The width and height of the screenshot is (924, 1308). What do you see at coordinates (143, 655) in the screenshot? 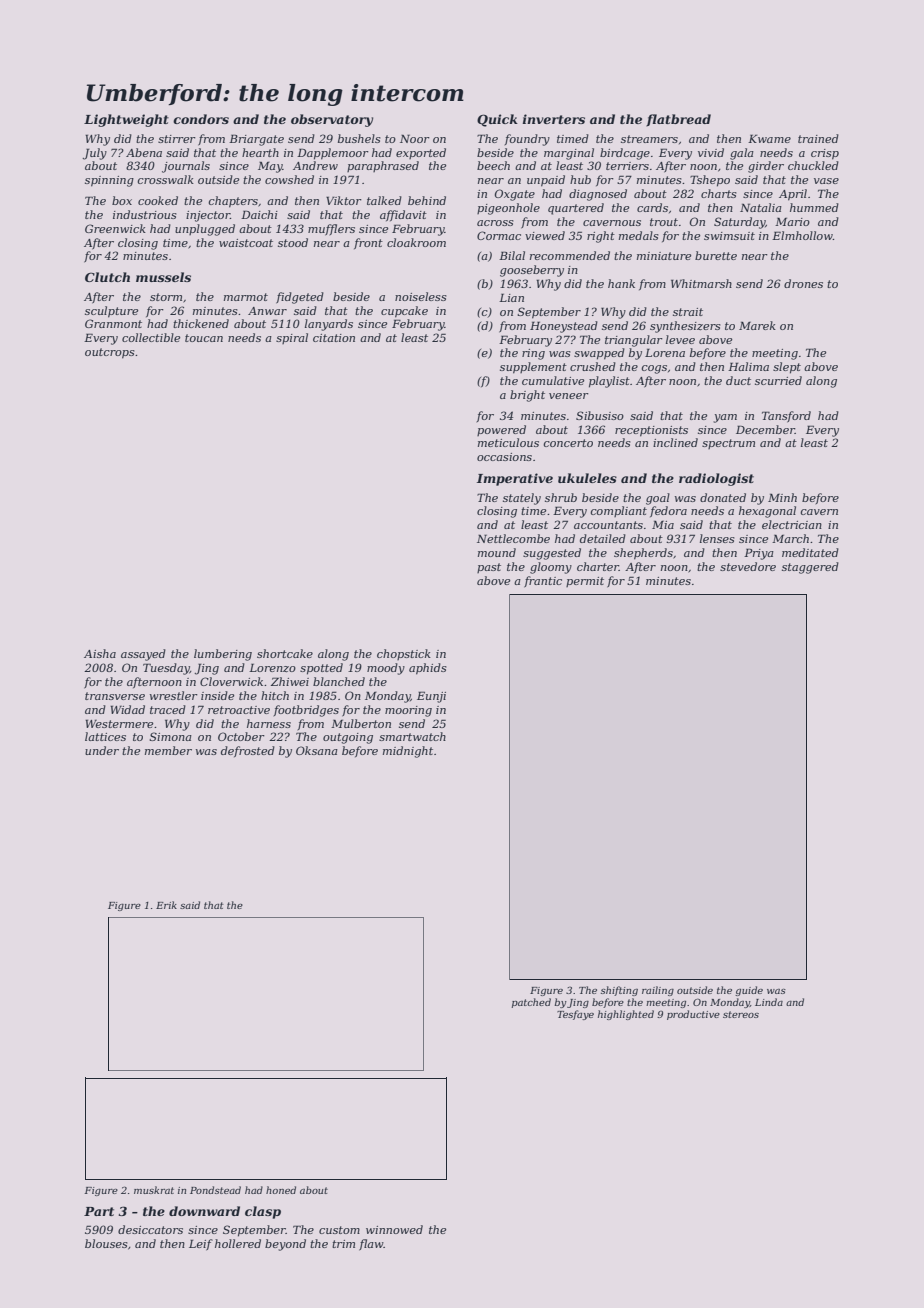
I see `assayed` at bounding box center [143, 655].
